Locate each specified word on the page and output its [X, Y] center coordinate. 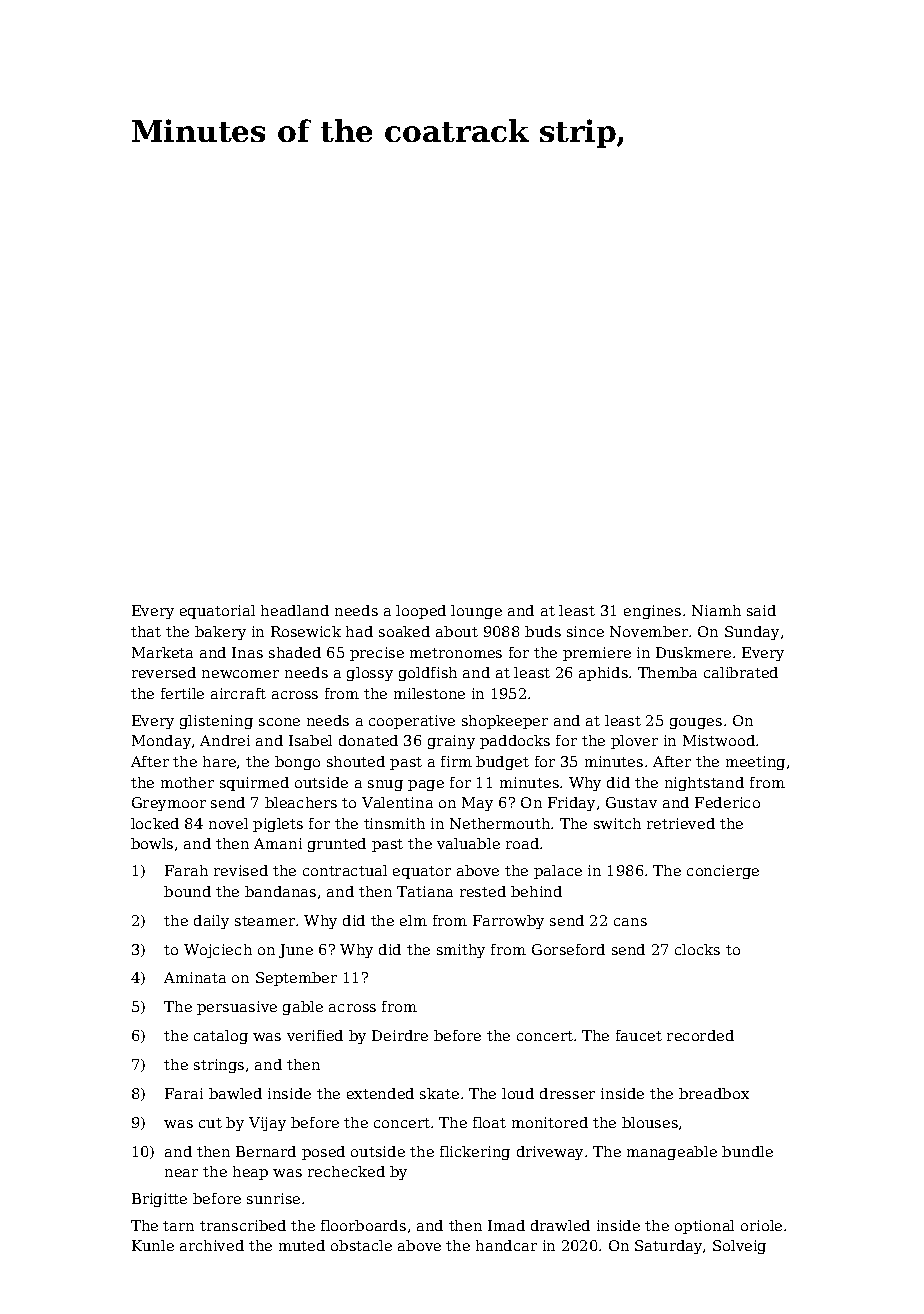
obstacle [361, 1245]
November [649, 631]
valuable [468, 843]
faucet [639, 1035]
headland [295, 610]
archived [212, 1245]
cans [630, 922]
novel [228, 823]
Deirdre [400, 1035]
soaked [404, 631]
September [296, 979]
